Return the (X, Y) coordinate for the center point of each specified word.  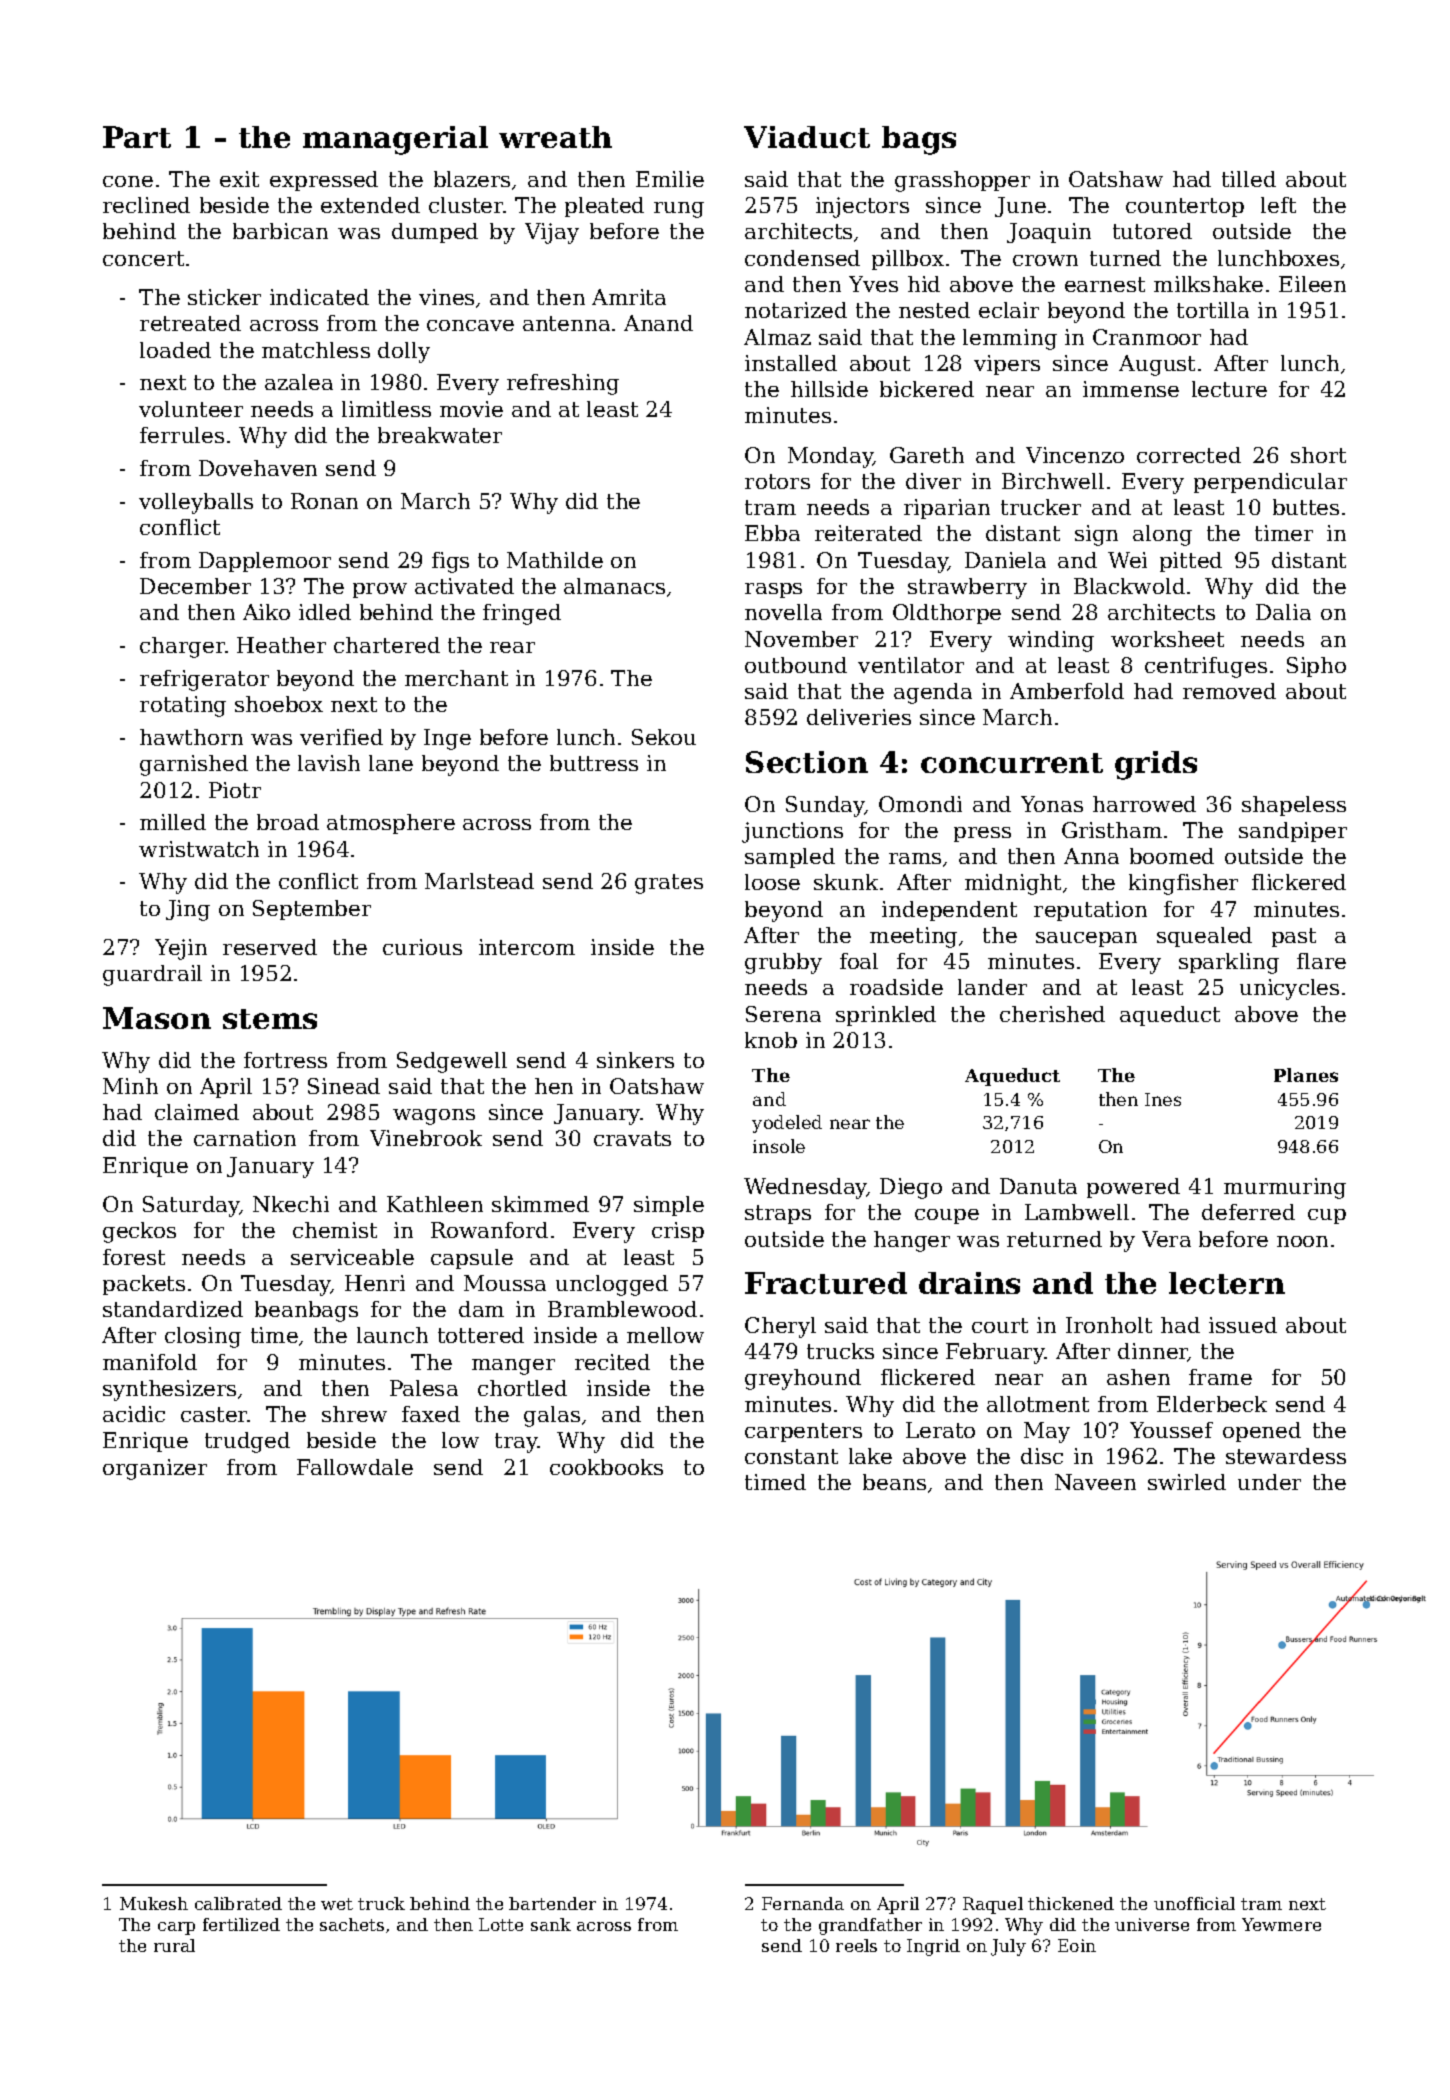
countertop (1185, 207)
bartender (552, 1903)
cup (1327, 1216)
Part (137, 137)
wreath (555, 137)
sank (551, 1924)
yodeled (787, 1124)
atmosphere (391, 824)
